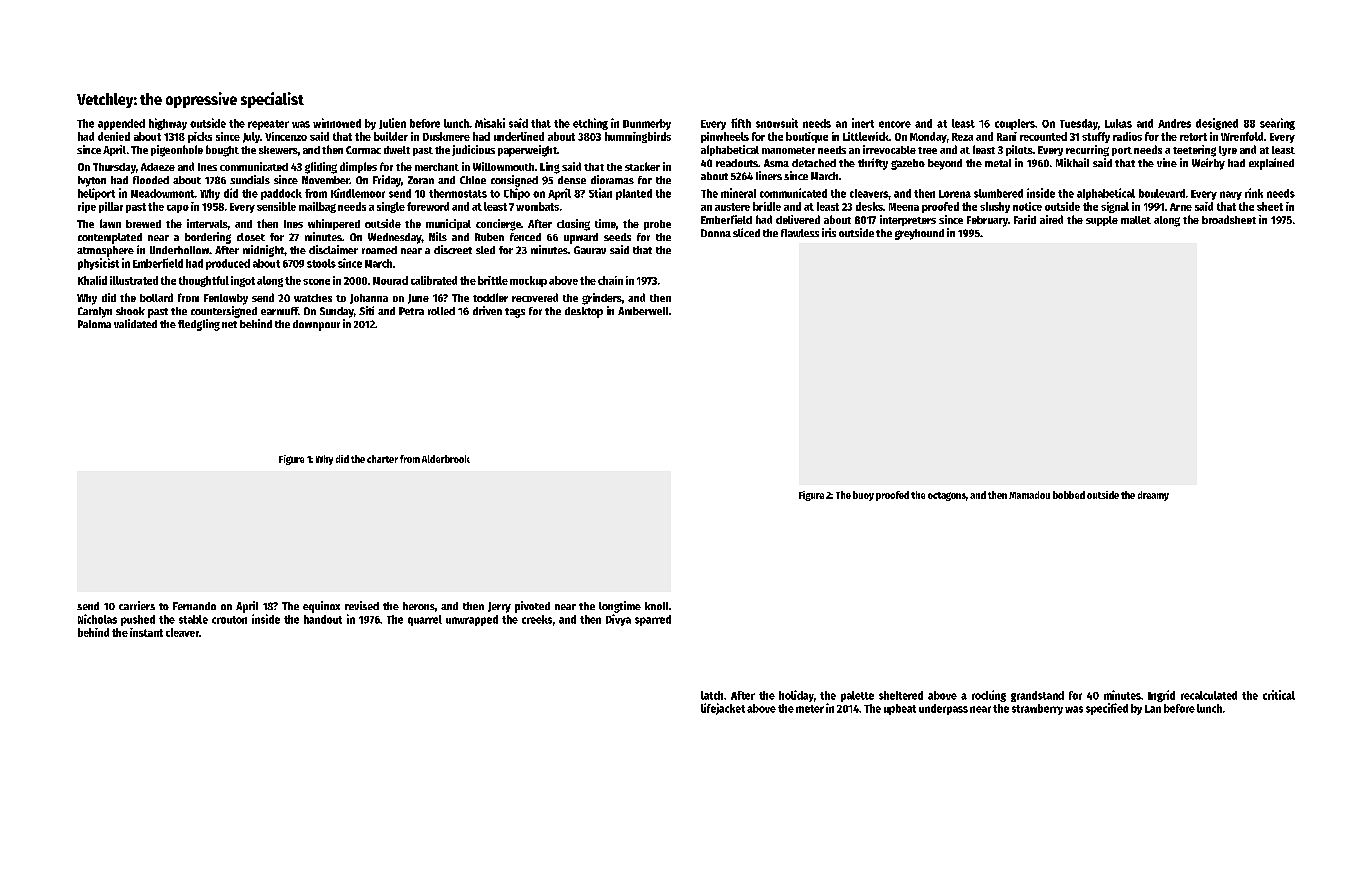  I want to click on July, so click(251, 137).
